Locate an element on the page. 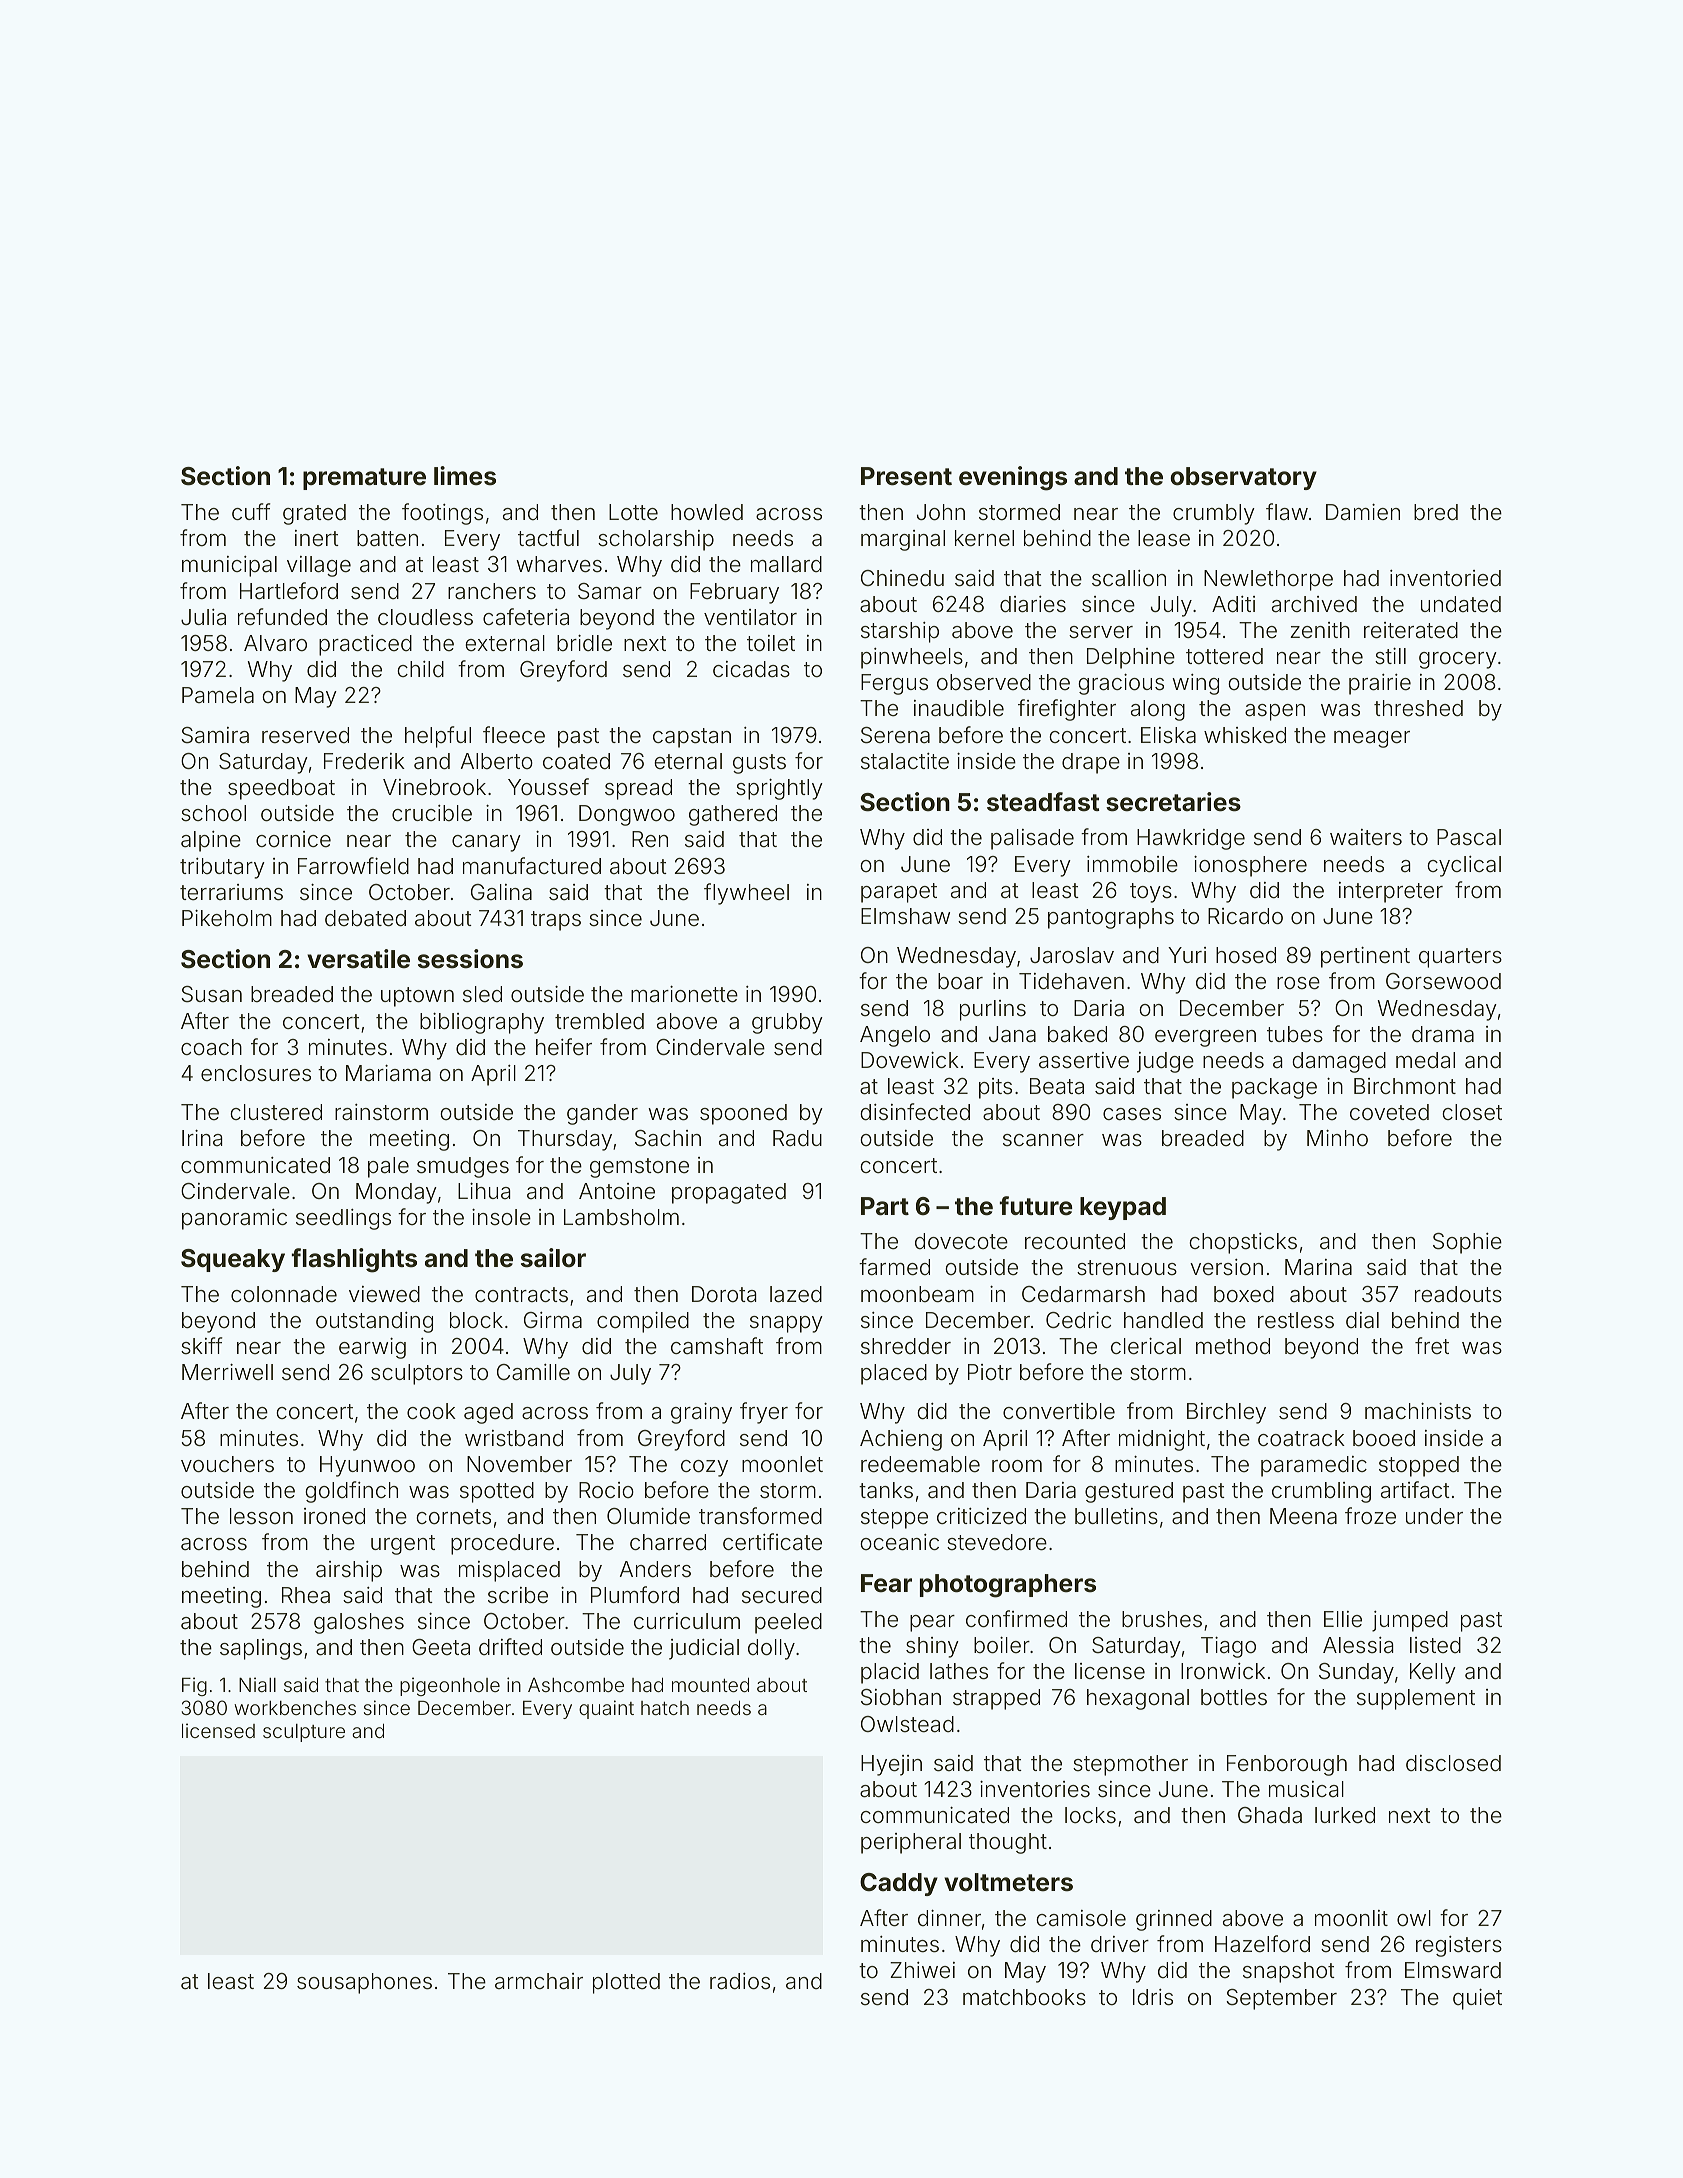 Image resolution: width=1683 pixels, height=2178 pixels. zenith is located at coordinates (1320, 630).
